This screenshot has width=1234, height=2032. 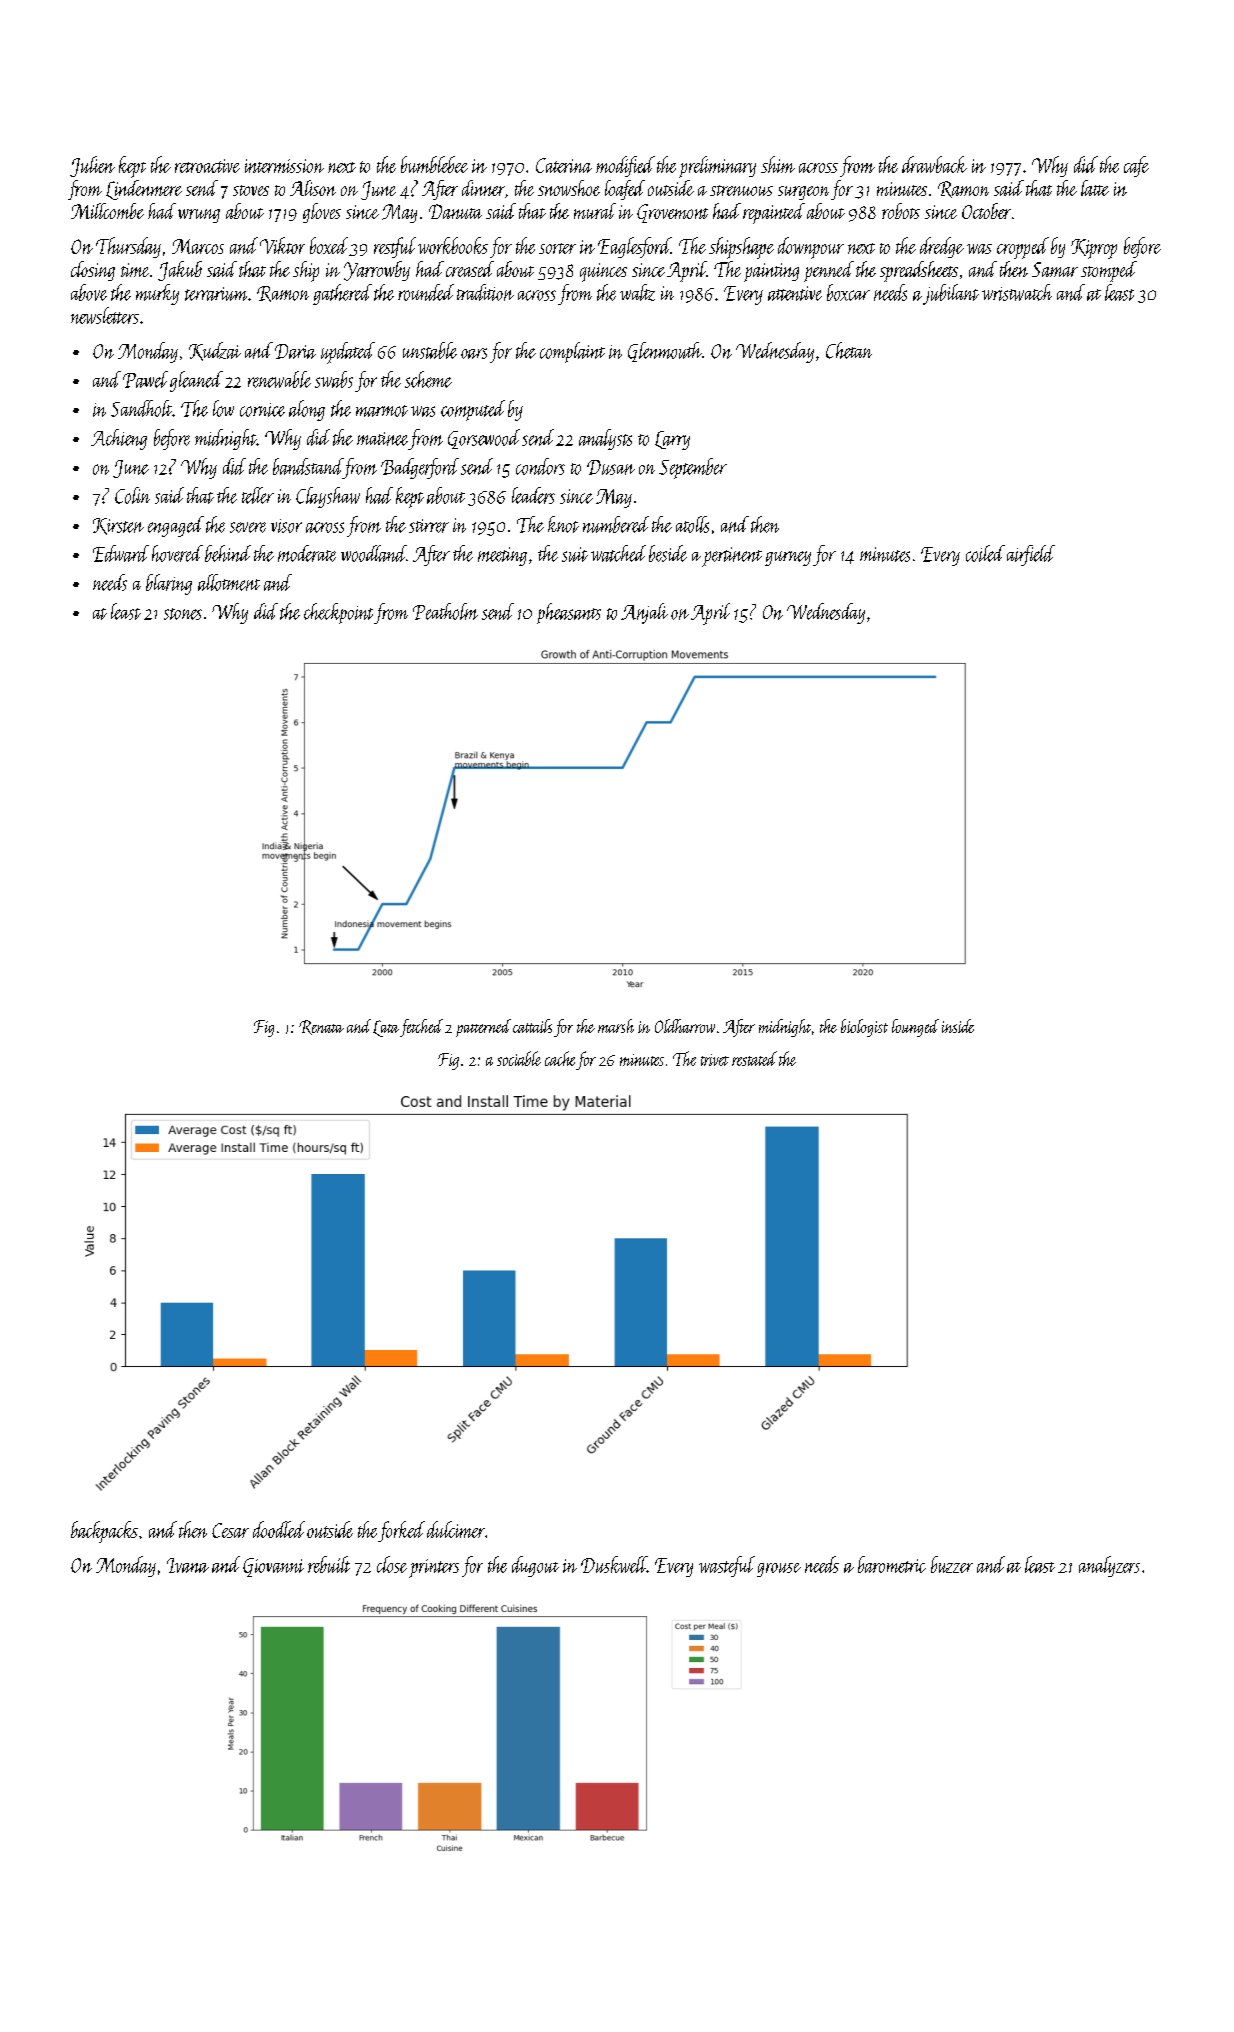 I want to click on Ivana, so click(x=188, y=1565).
